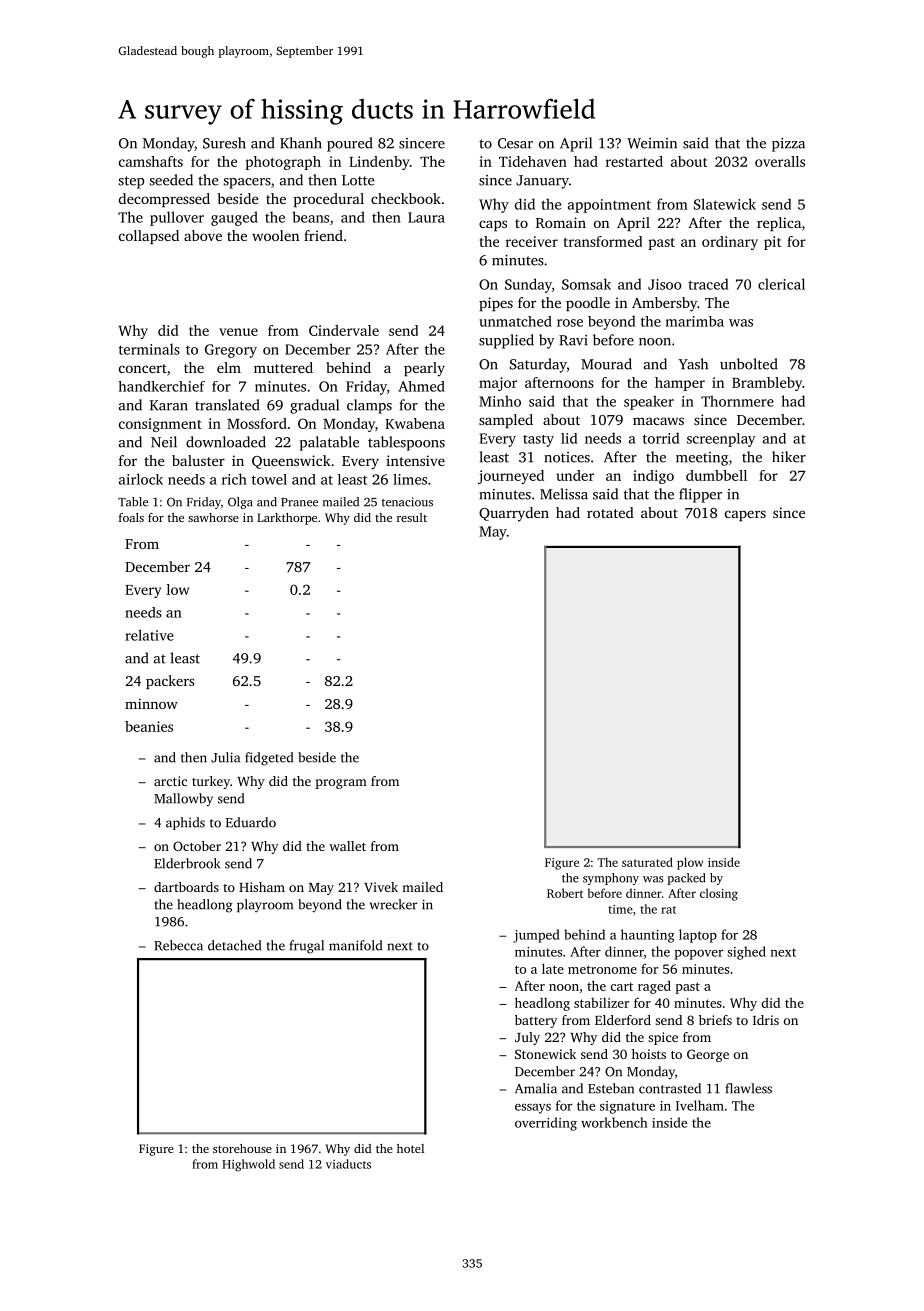 The image size is (924, 1311). What do you see at coordinates (664, 304) in the screenshot?
I see `Ambersby` at bounding box center [664, 304].
